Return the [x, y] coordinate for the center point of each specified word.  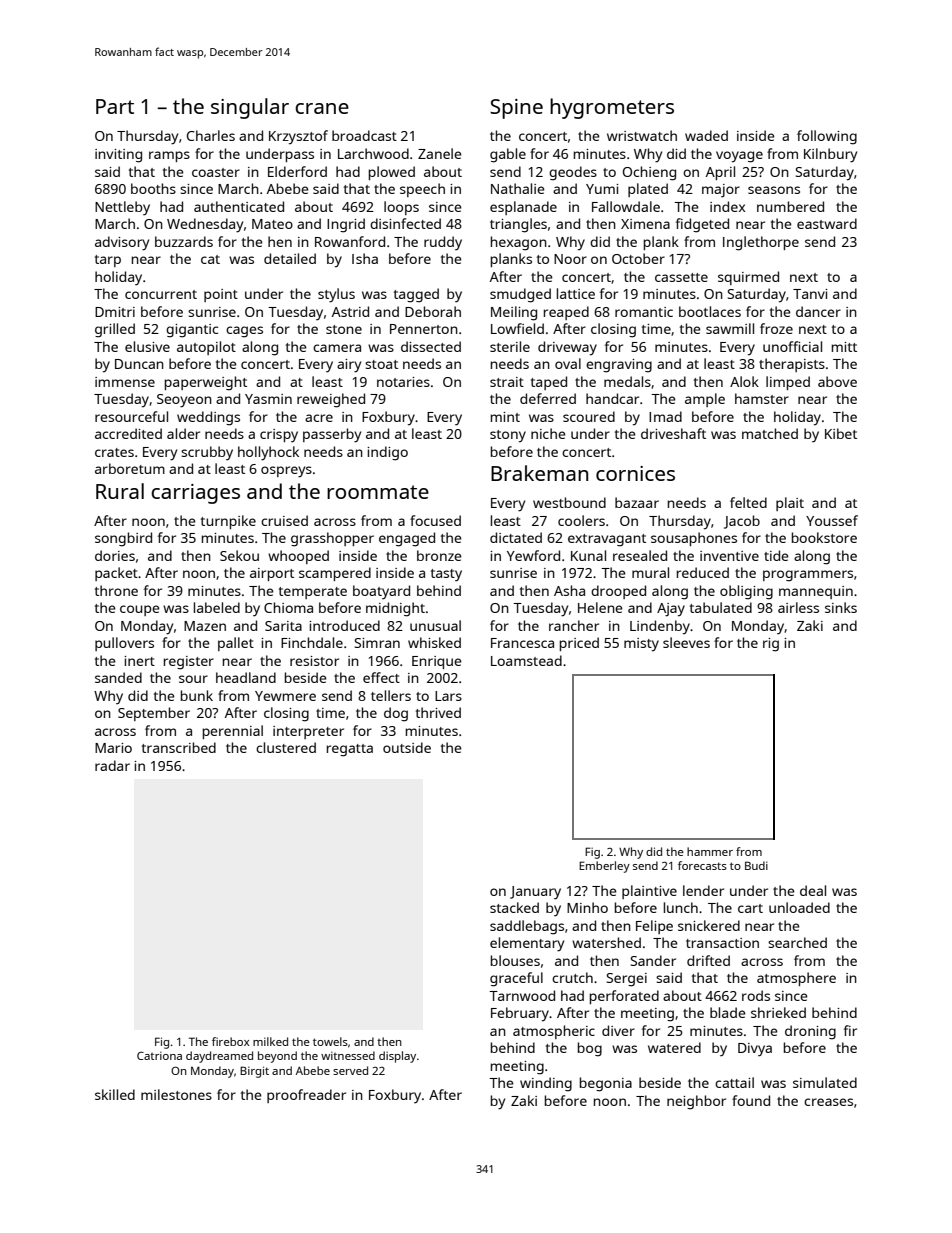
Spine [516, 109]
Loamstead [526, 660]
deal [813, 890]
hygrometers [612, 108]
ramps [169, 156]
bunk [197, 695]
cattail [734, 1082]
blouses [515, 960]
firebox [231, 1041]
